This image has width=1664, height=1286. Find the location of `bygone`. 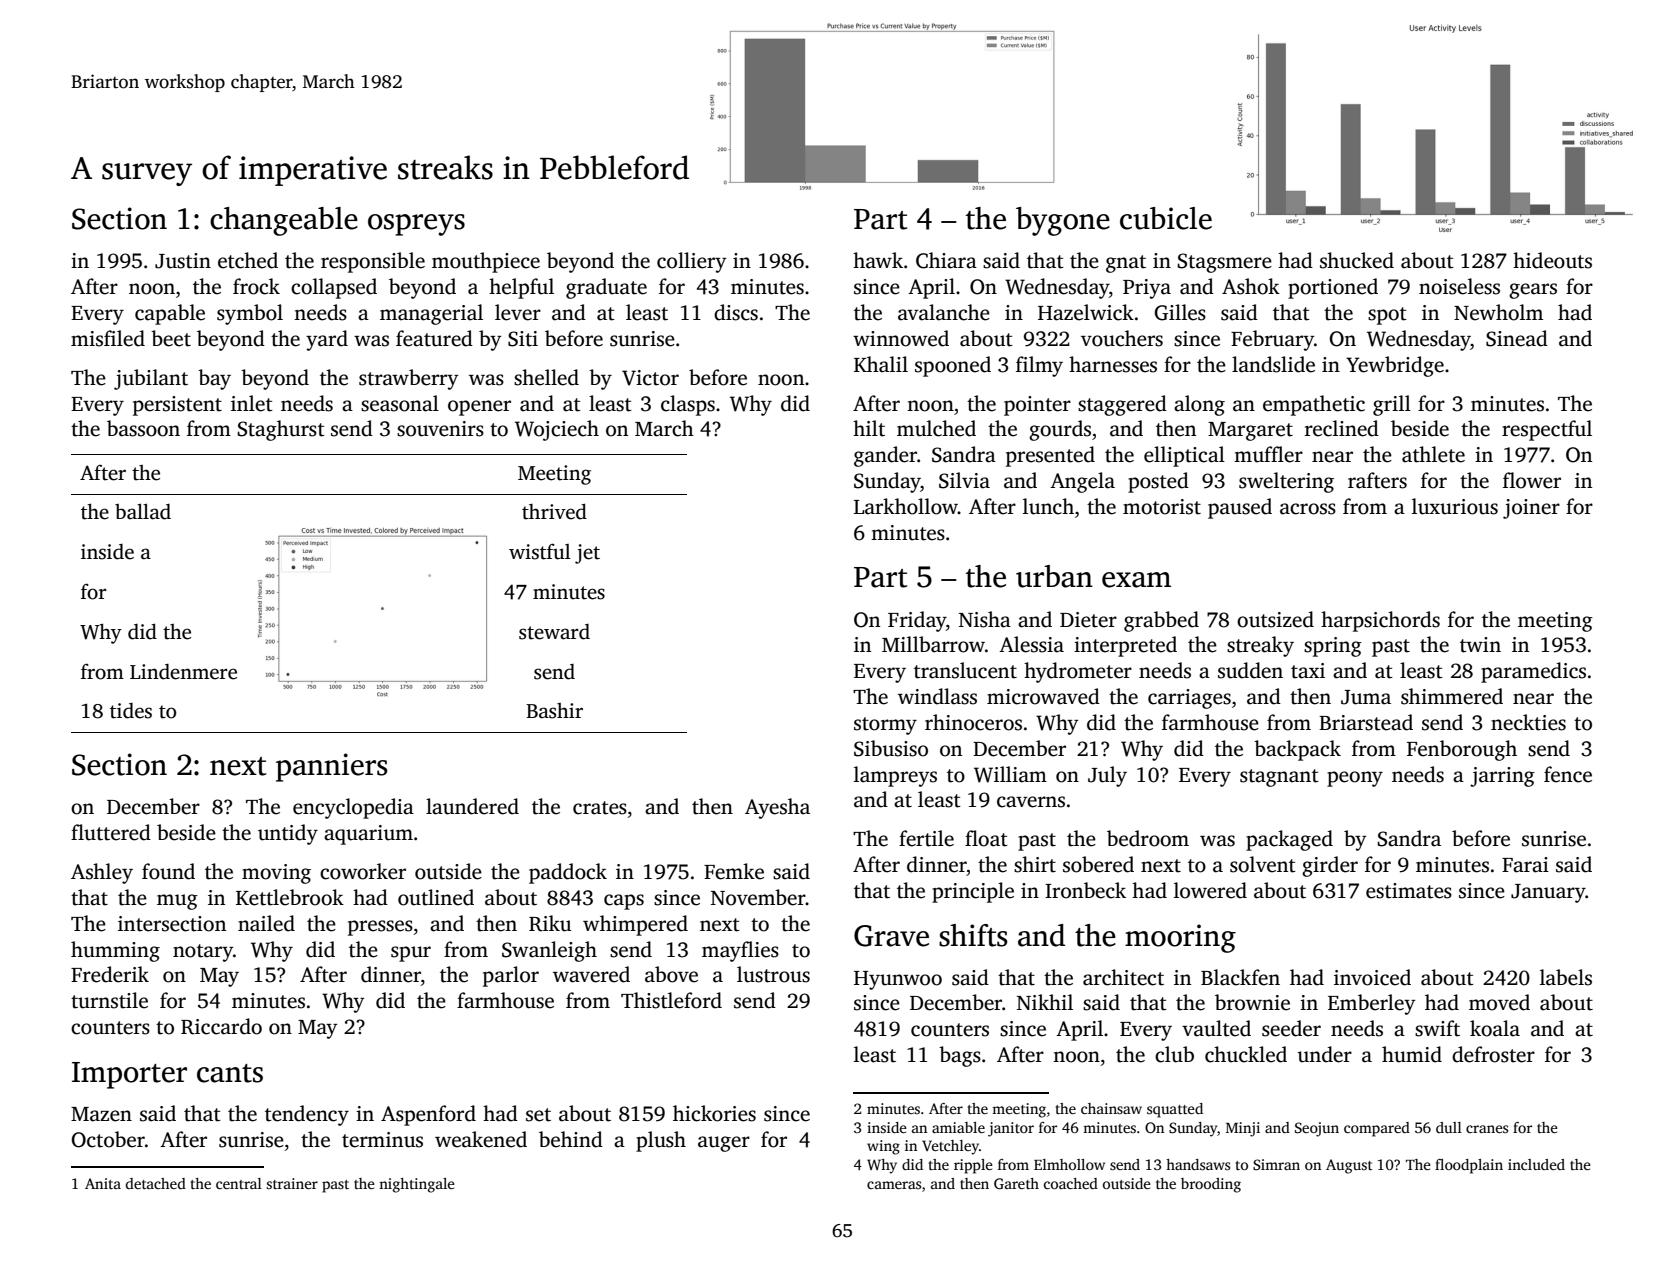

bygone is located at coordinates (1063, 221).
